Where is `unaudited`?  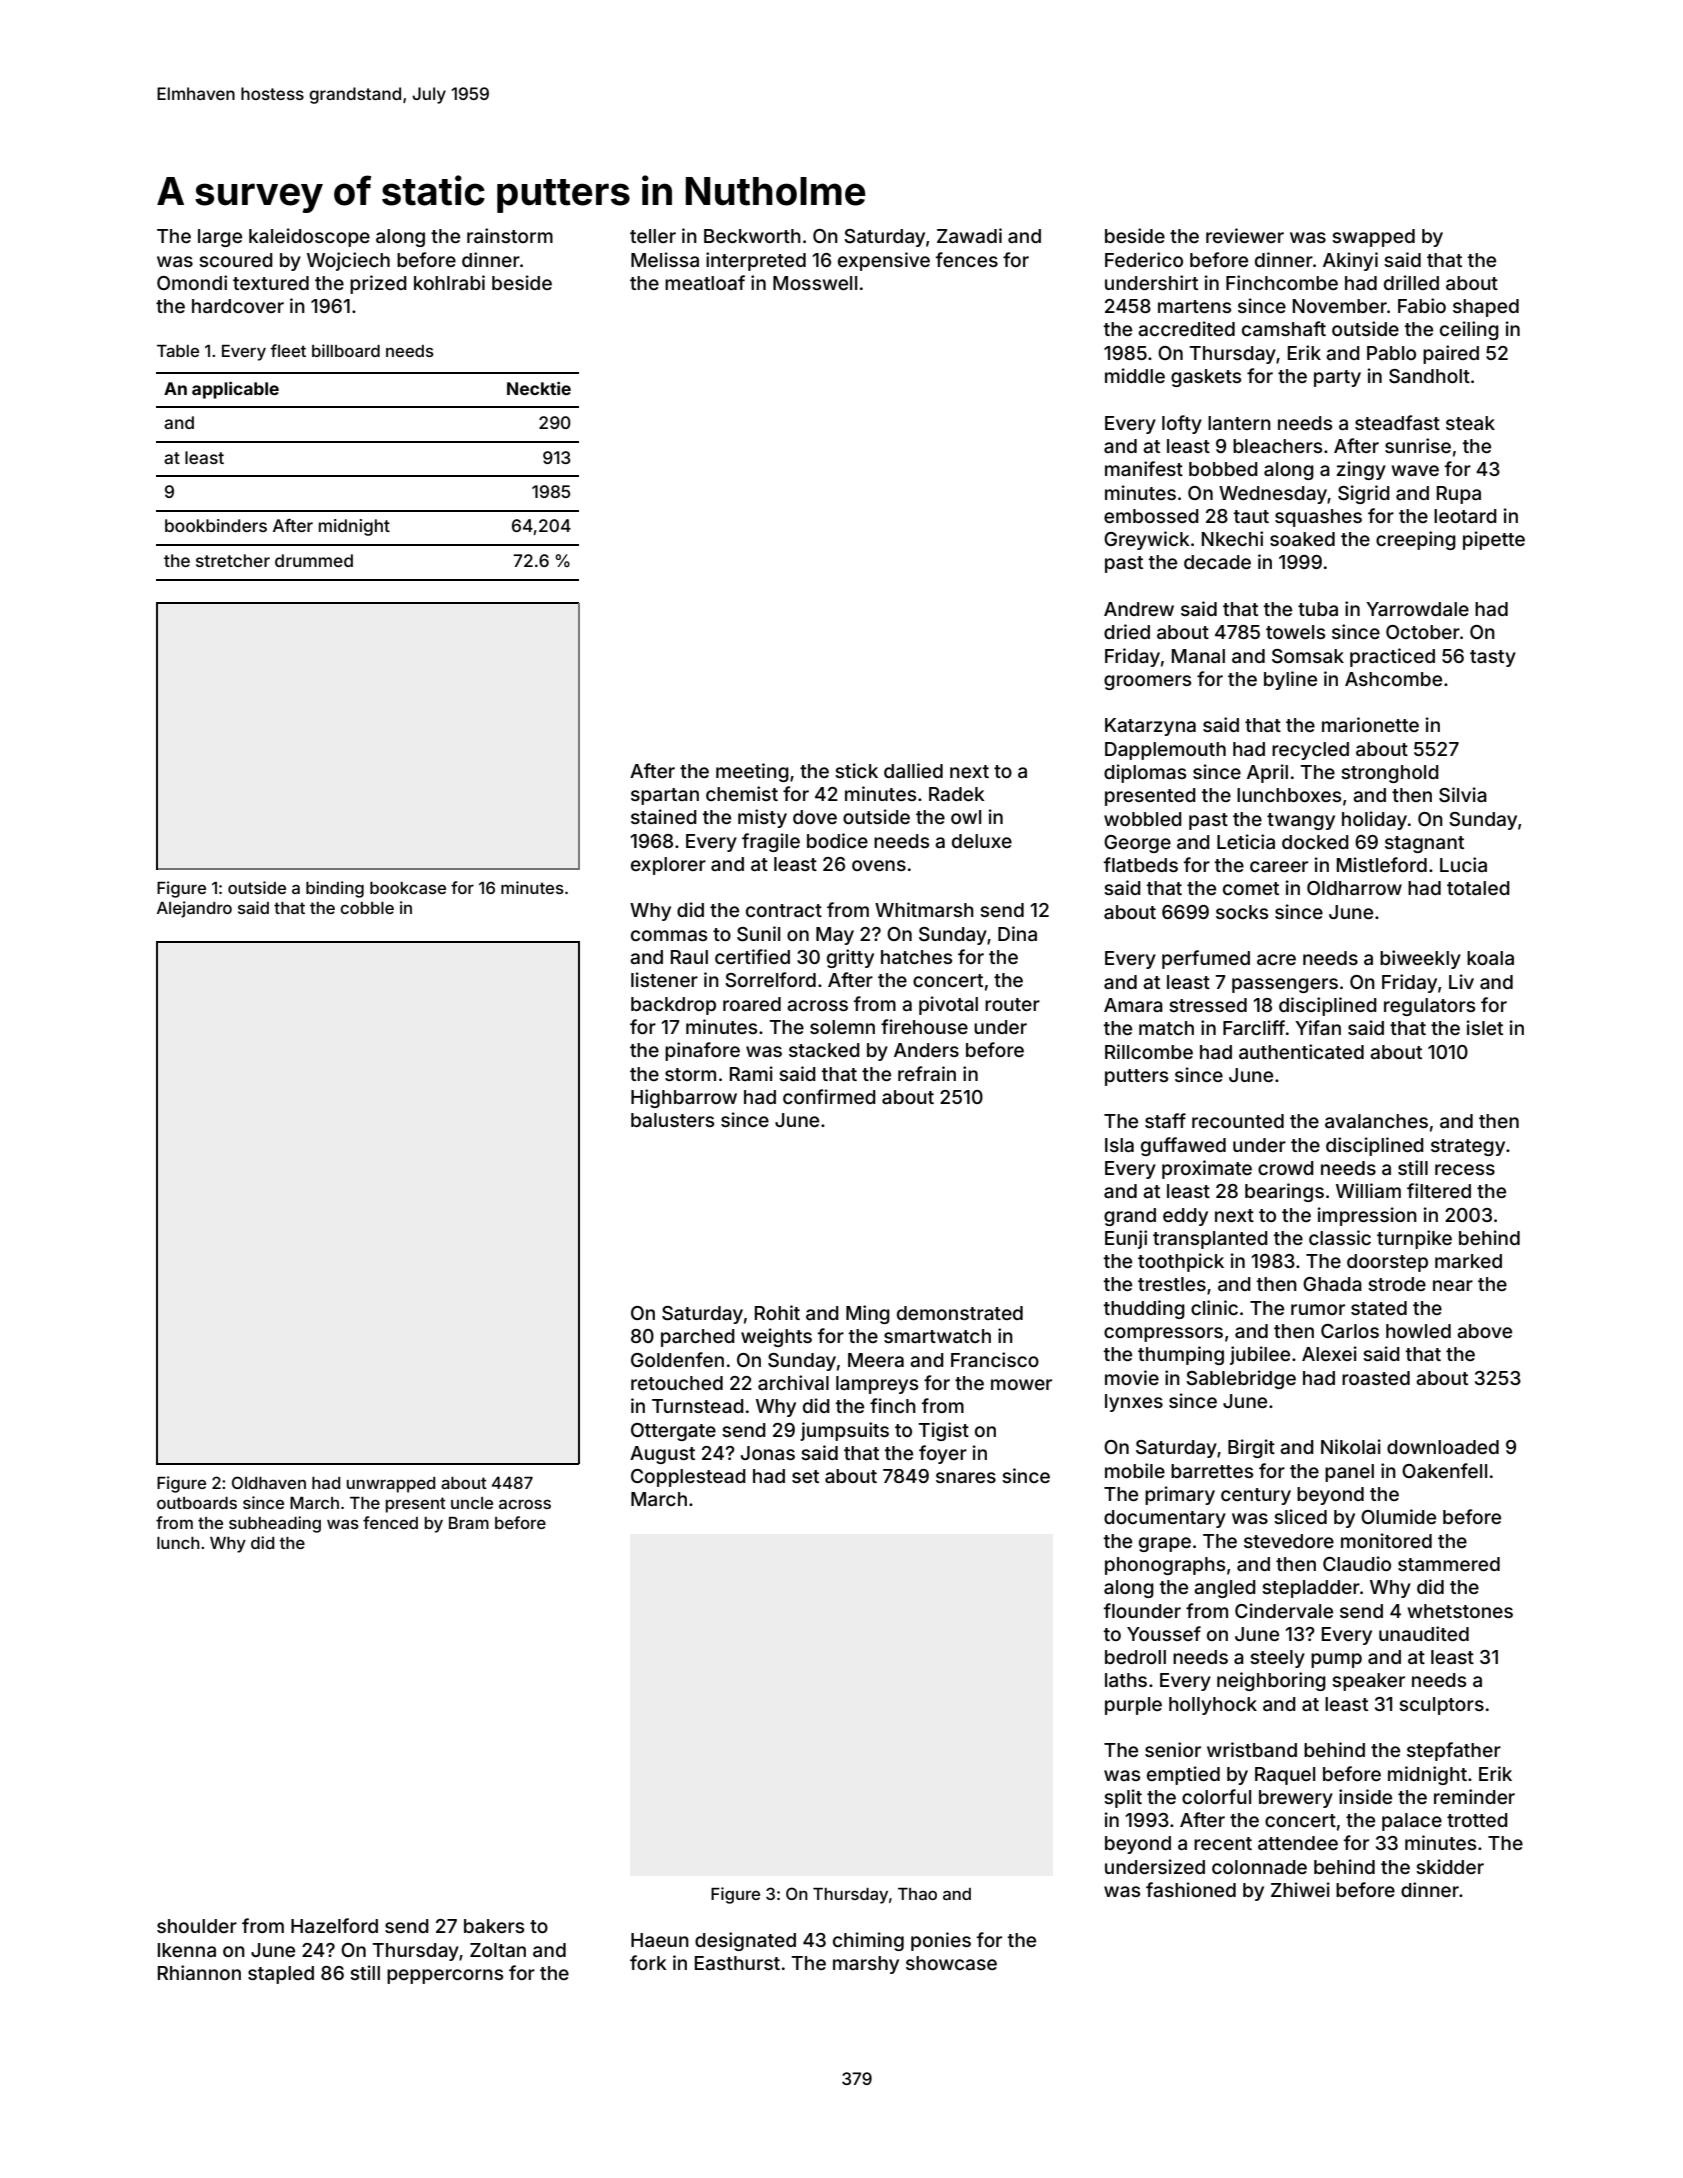
unaudited is located at coordinates (1424, 1633).
